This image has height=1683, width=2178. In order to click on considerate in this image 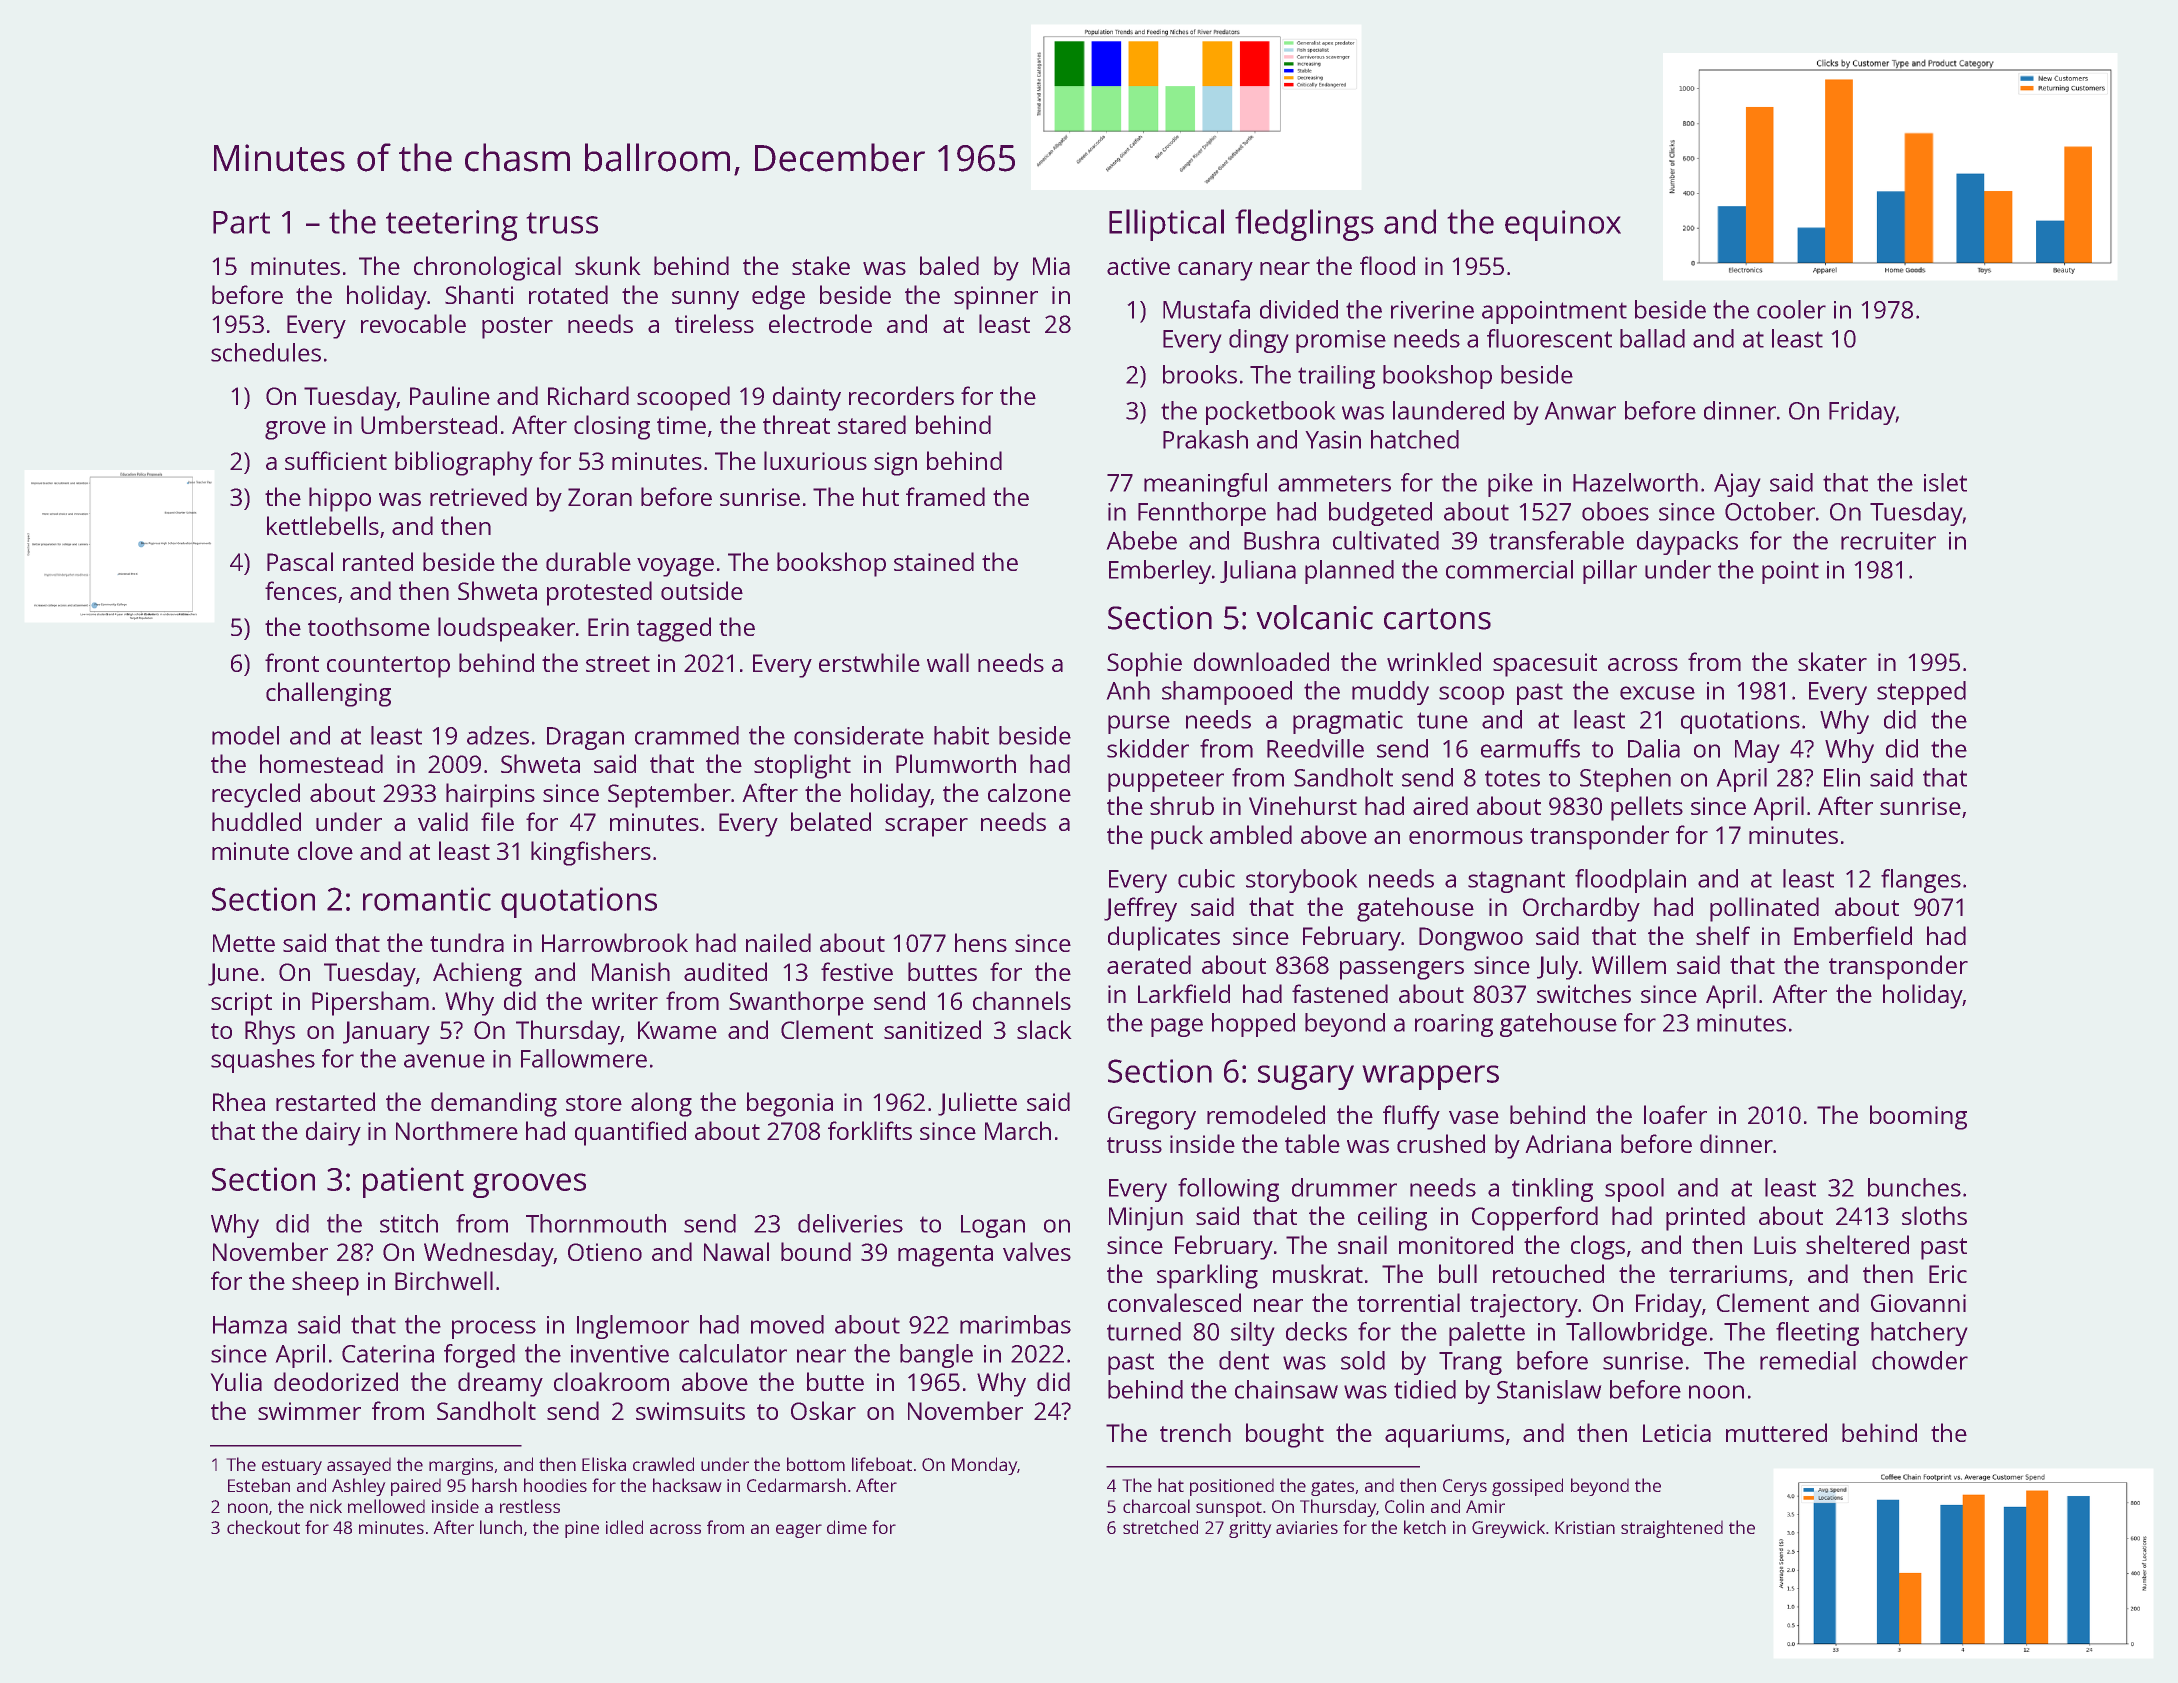, I will do `click(859, 735)`.
